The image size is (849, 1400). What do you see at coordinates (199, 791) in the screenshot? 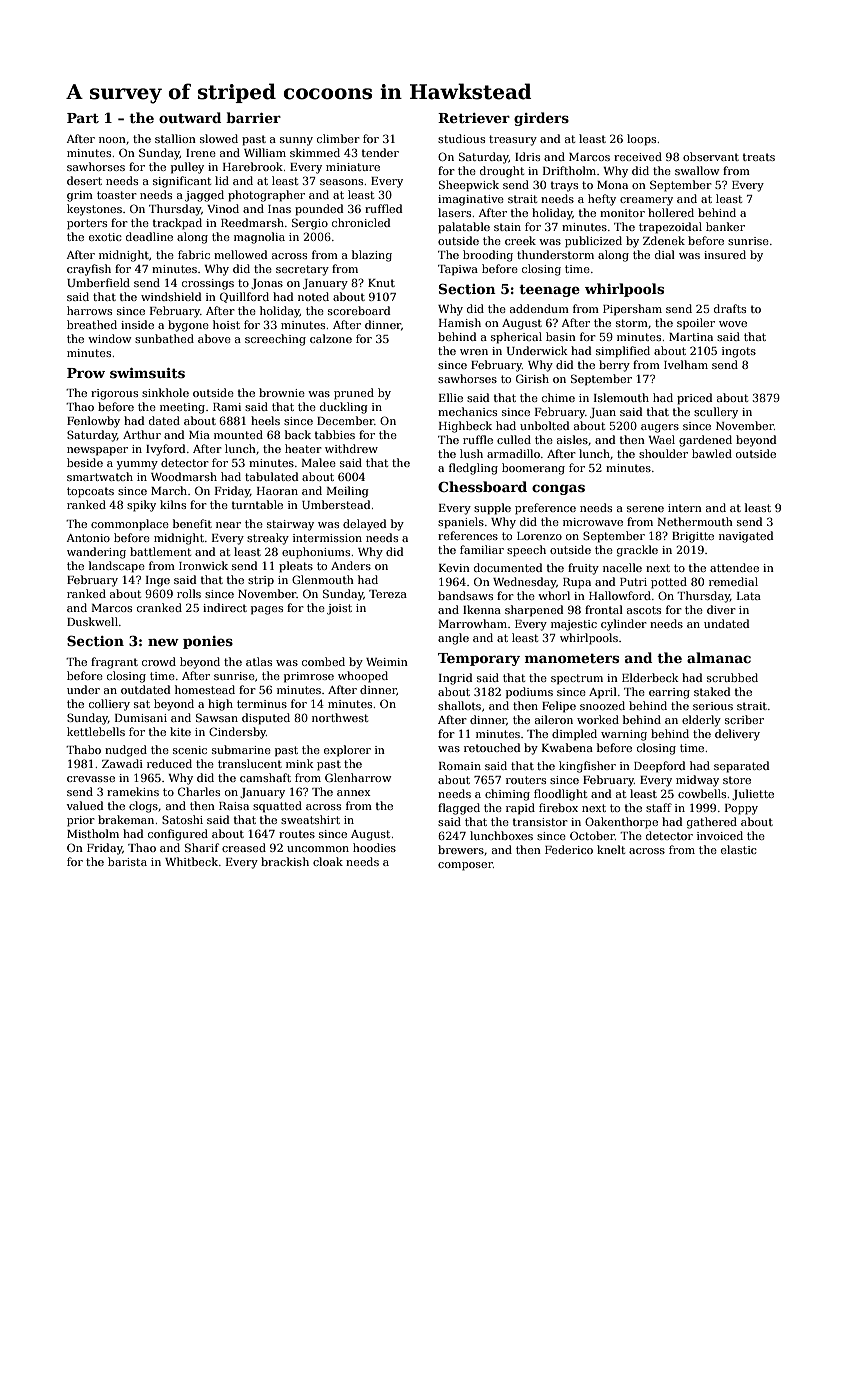
I see `Charles` at bounding box center [199, 791].
